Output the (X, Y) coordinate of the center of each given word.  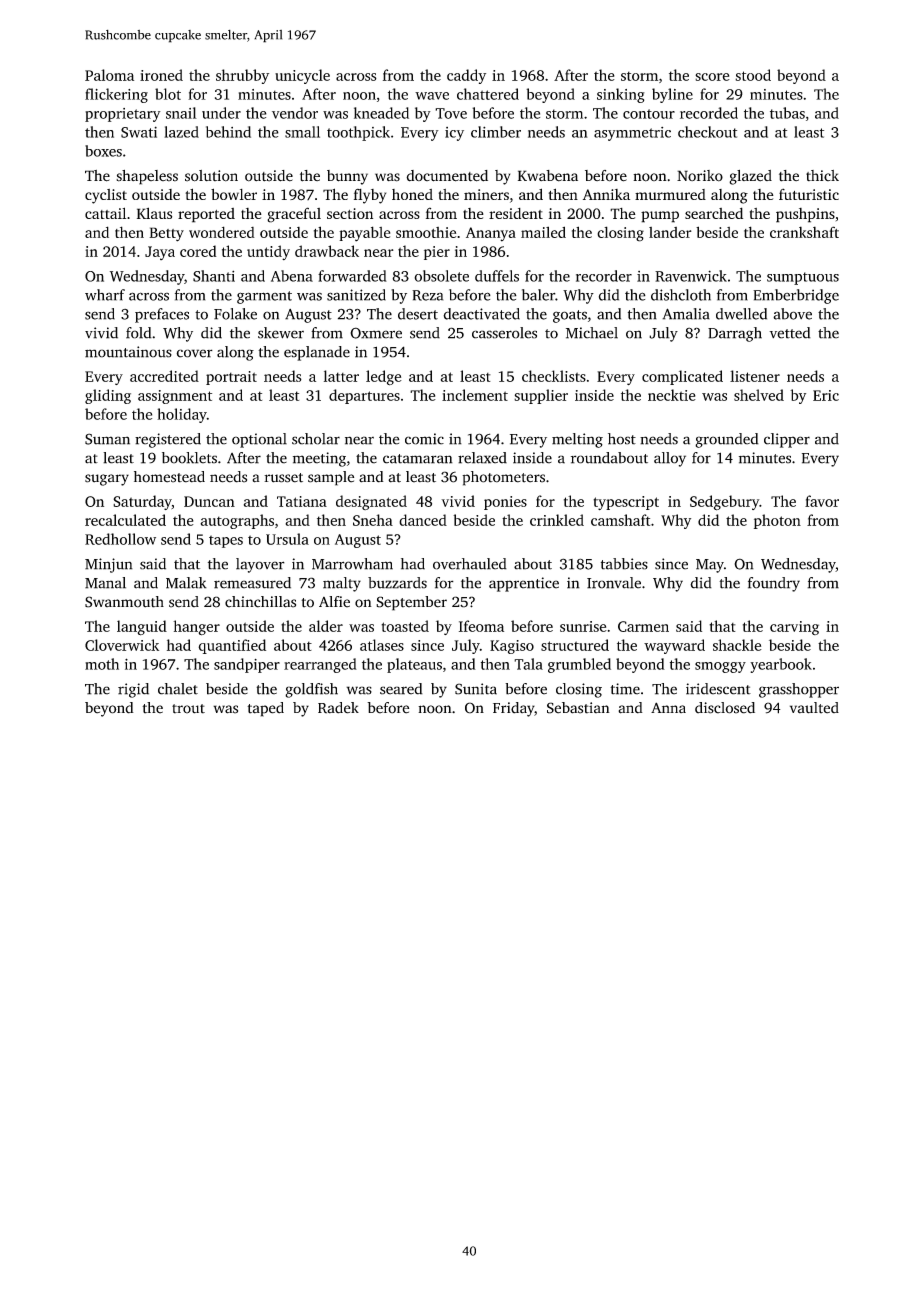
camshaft (620, 520)
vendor (295, 113)
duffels (497, 276)
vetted (790, 333)
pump (660, 217)
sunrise (583, 626)
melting (577, 440)
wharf (105, 295)
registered (168, 440)
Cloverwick (122, 645)
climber (496, 132)
